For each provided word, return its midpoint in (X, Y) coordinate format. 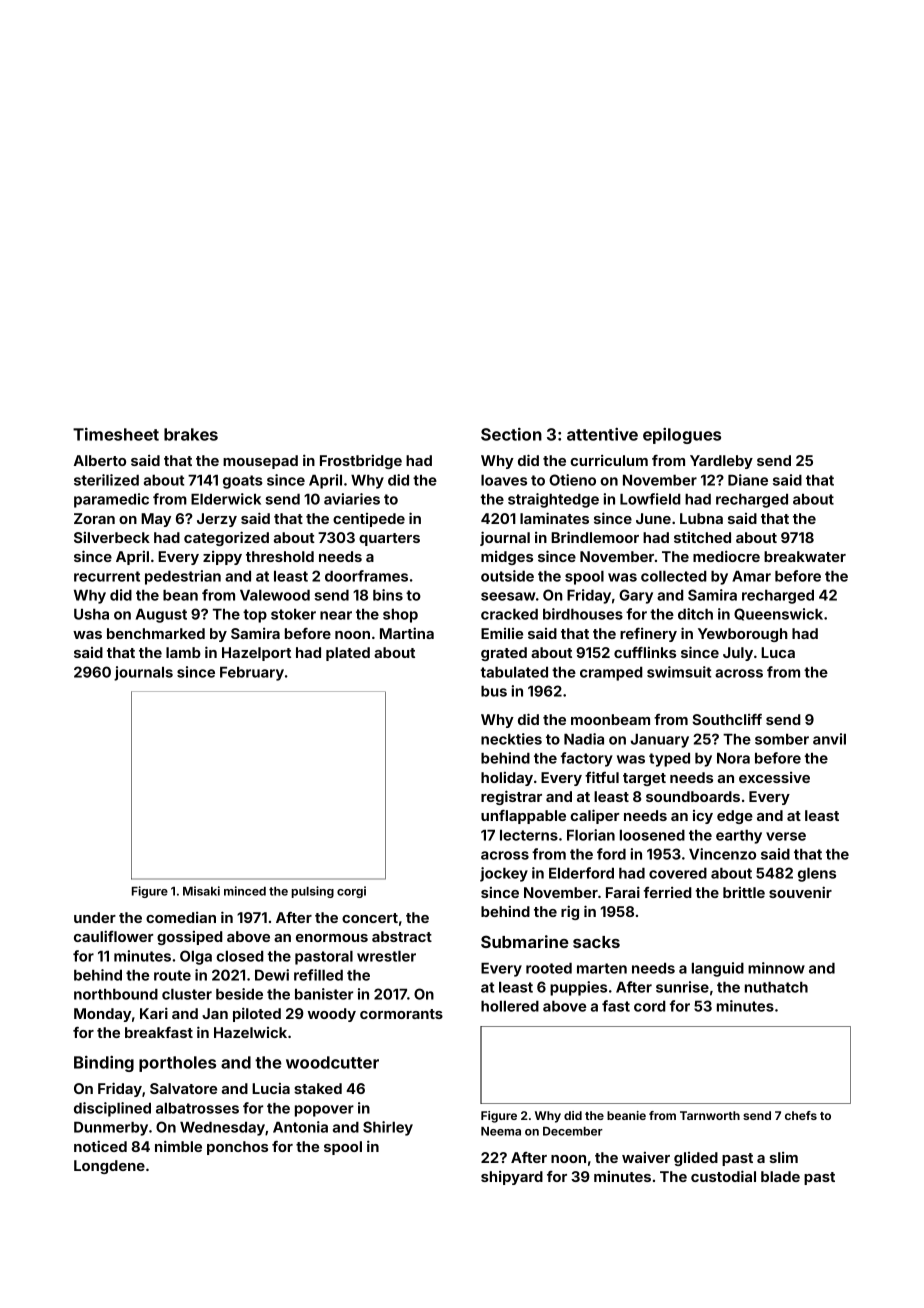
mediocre (726, 556)
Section (511, 434)
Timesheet (116, 434)
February (252, 674)
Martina (407, 633)
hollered (510, 1006)
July (738, 654)
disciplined (112, 1109)
